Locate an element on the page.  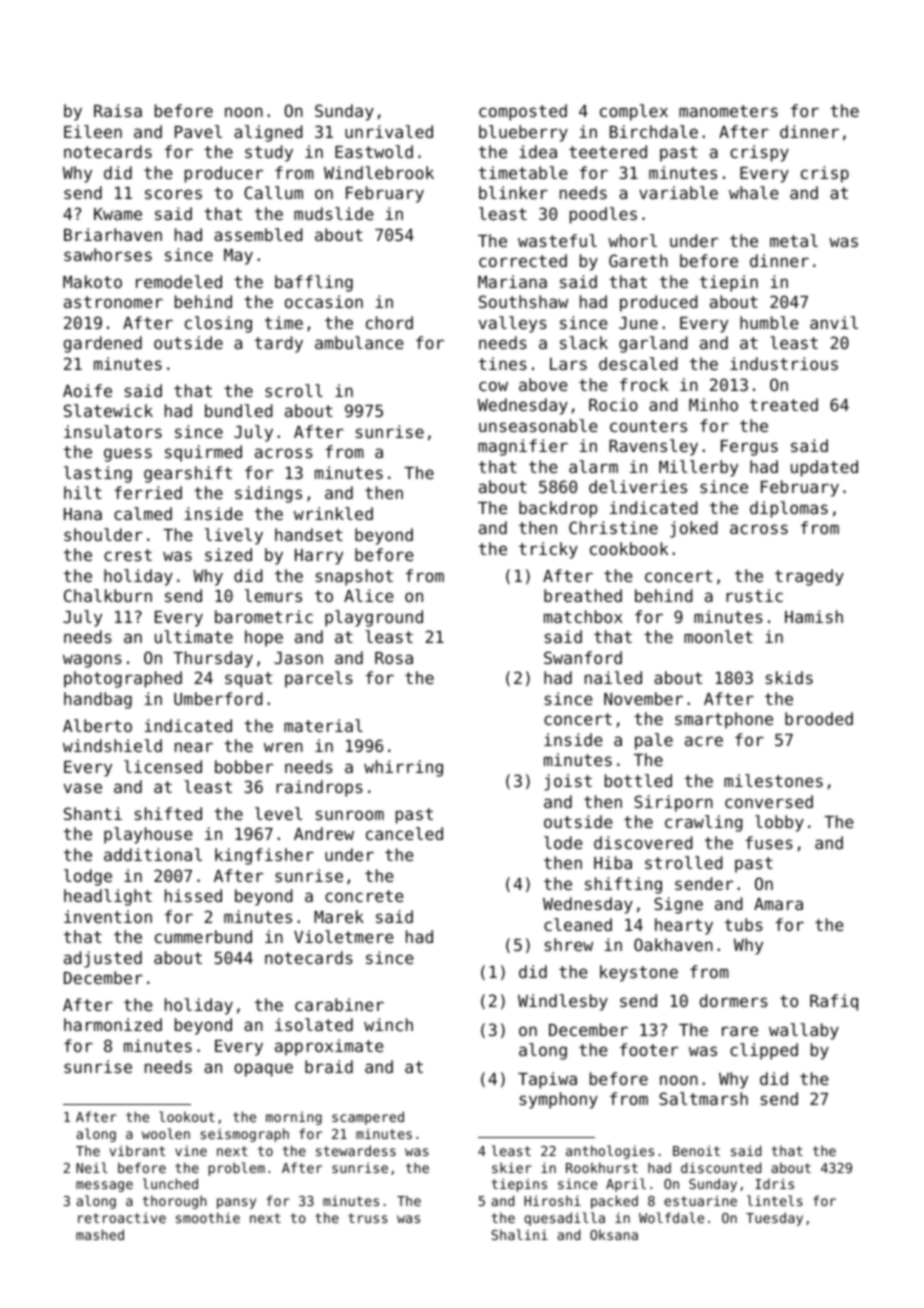
baffling is located at coordinates (314, 283).
